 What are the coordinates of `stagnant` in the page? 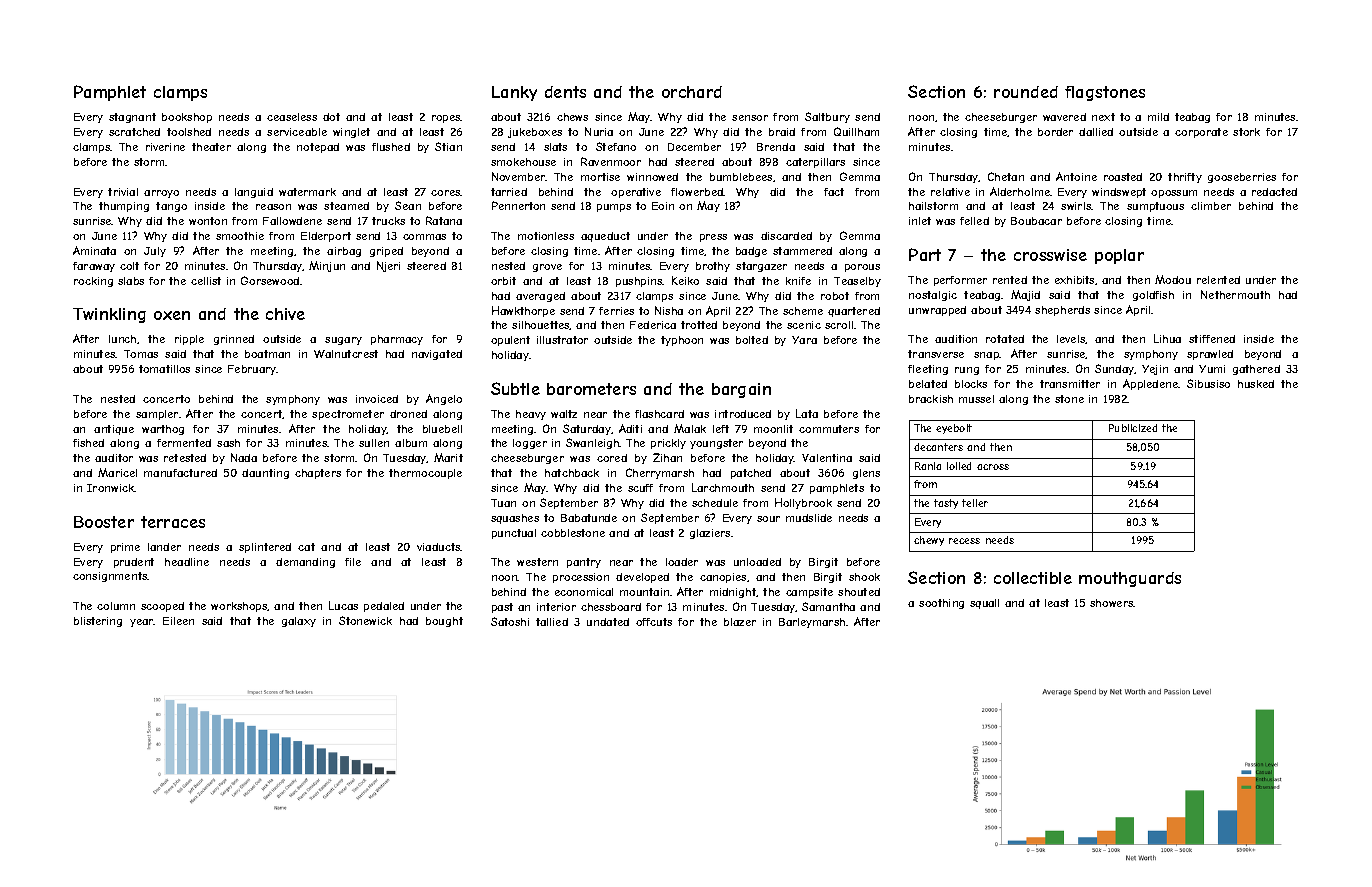 It's located at (132, 118).
